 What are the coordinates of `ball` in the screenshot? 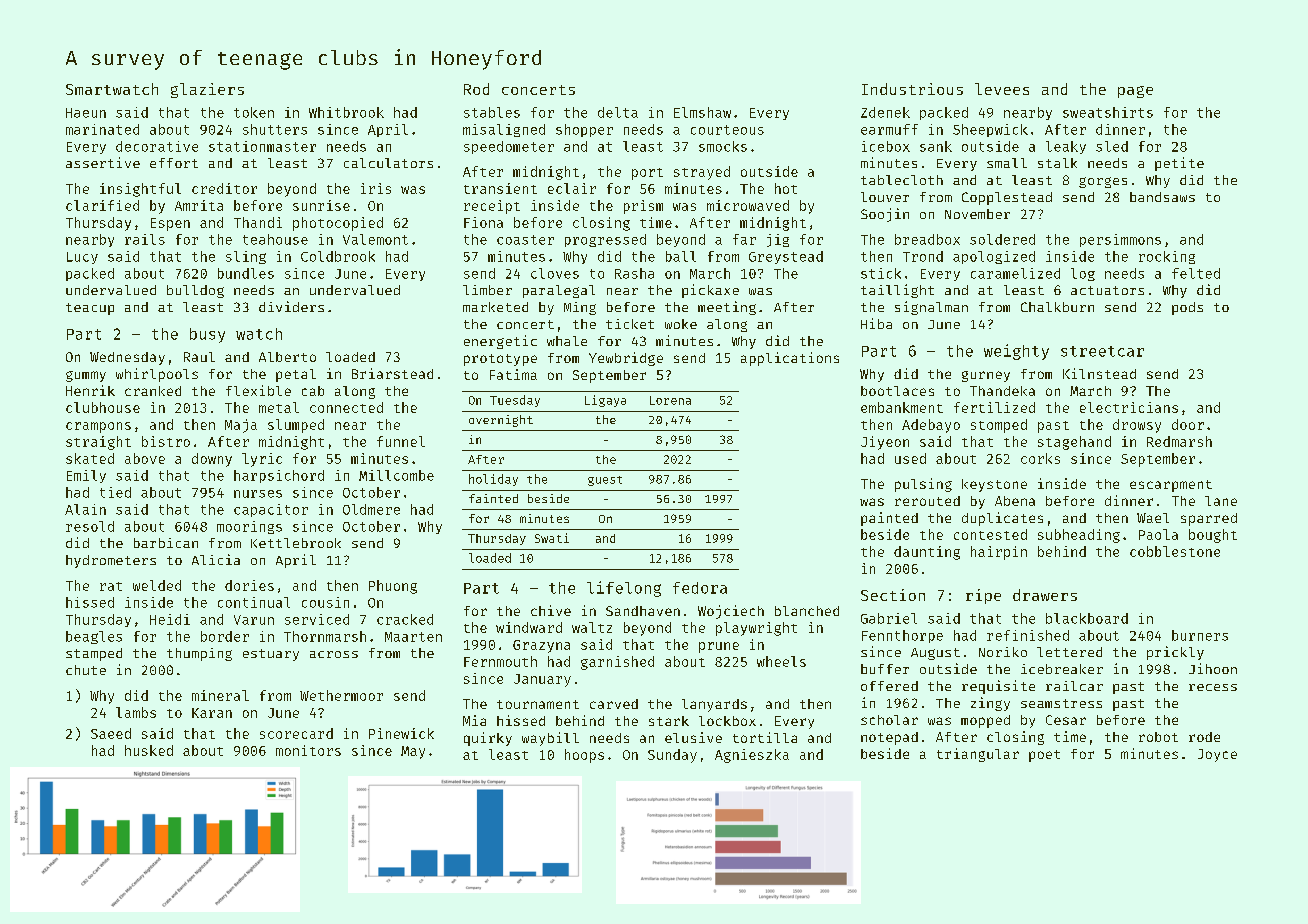 It's located at (681, 256).
